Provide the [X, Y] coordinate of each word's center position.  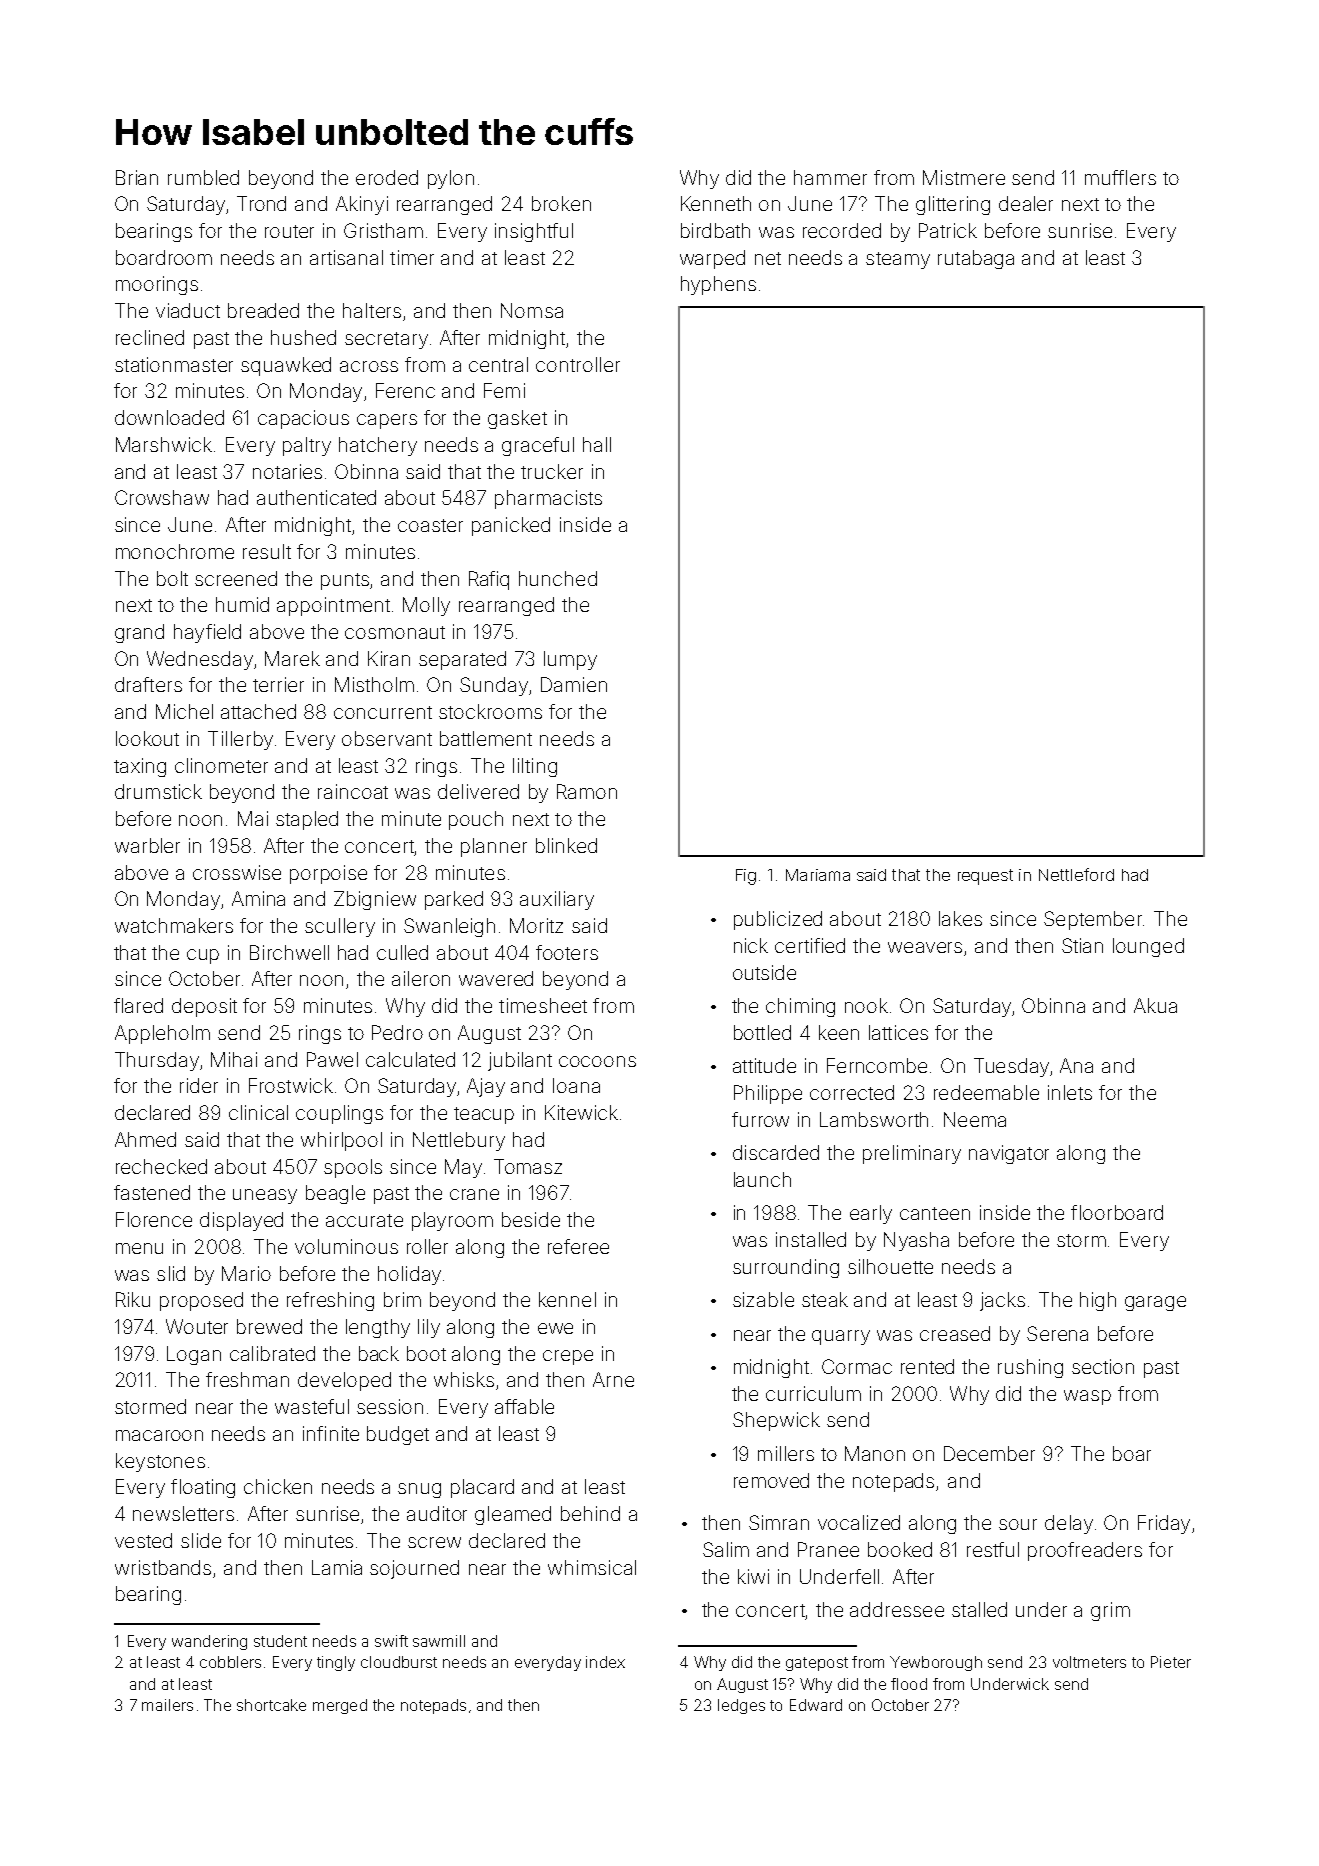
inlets [1070, 1092]
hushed [303, 337]
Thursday [157, 1061]
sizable [763, 1299]
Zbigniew [375, 900]
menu [139, 1248]
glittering [953, 205]
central [498, 364]
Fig [746, 877]
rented [927, 1366]
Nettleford [1076, 874]
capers [387, 421]
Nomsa [532, 310]
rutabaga [976, 259]
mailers [167, 1705]
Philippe [768, 1094]
